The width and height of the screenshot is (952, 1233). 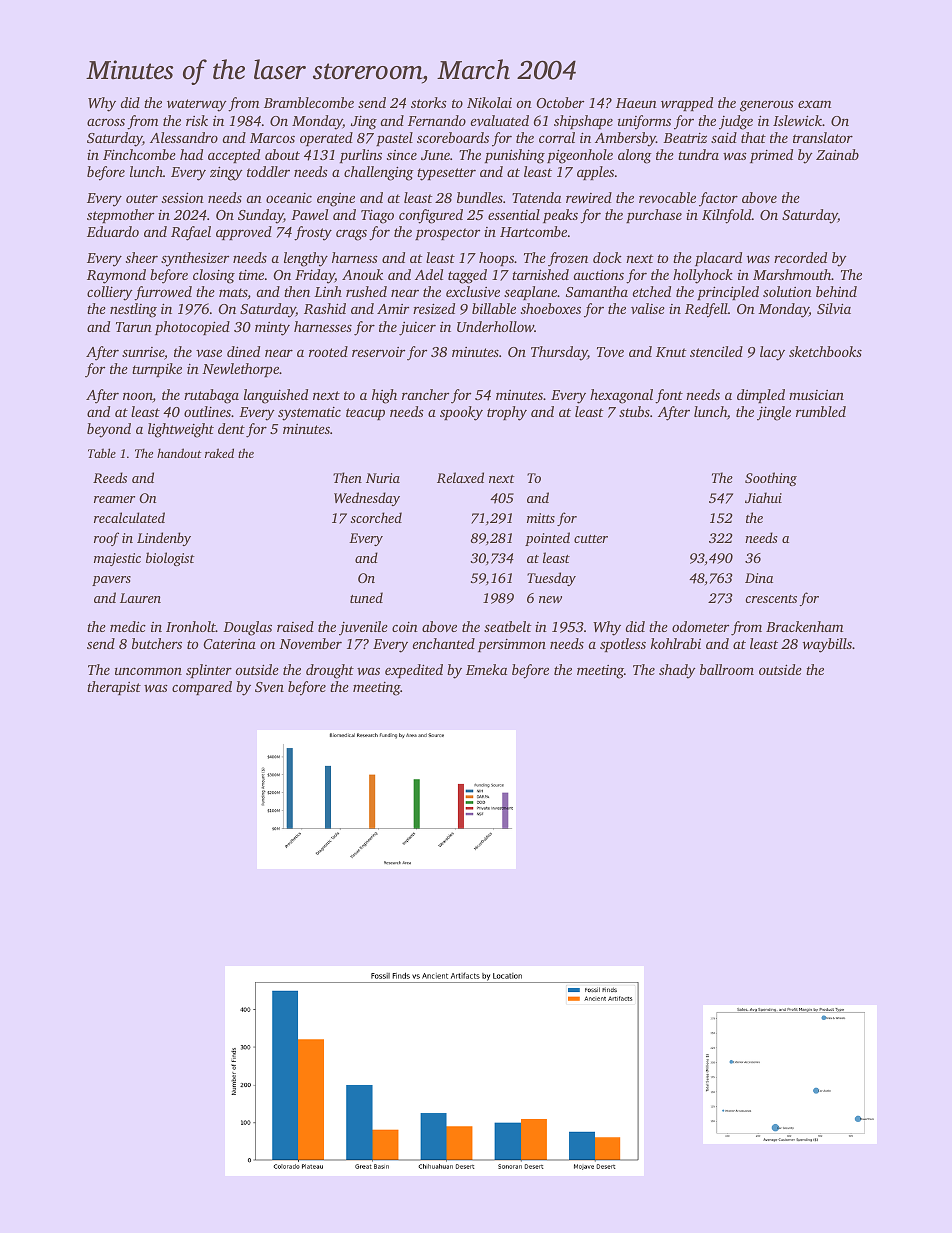 I want to click on Zainab, so click(x=837, y=154).
